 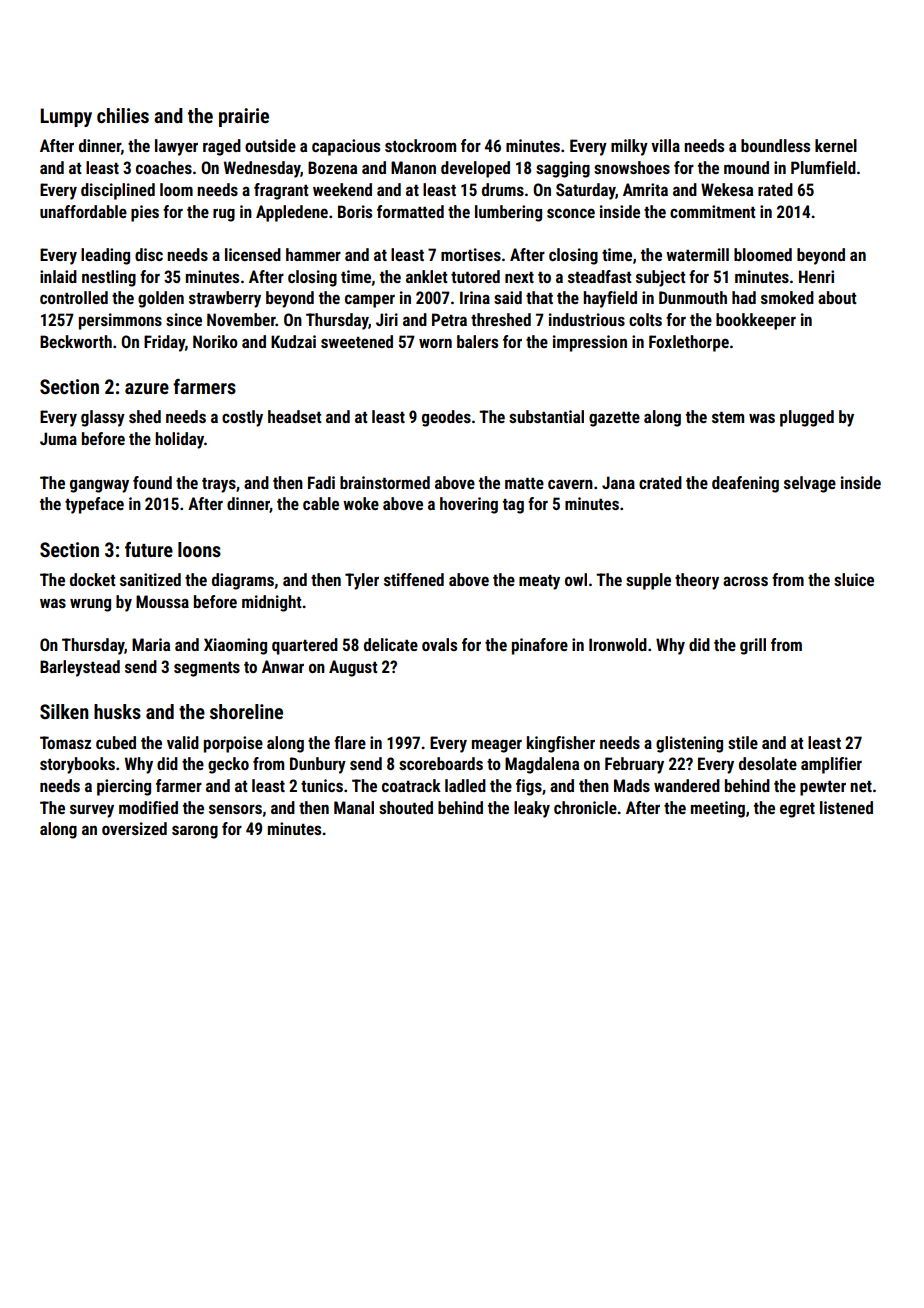 I want to click on sarong, so click(x=195, y=832).
